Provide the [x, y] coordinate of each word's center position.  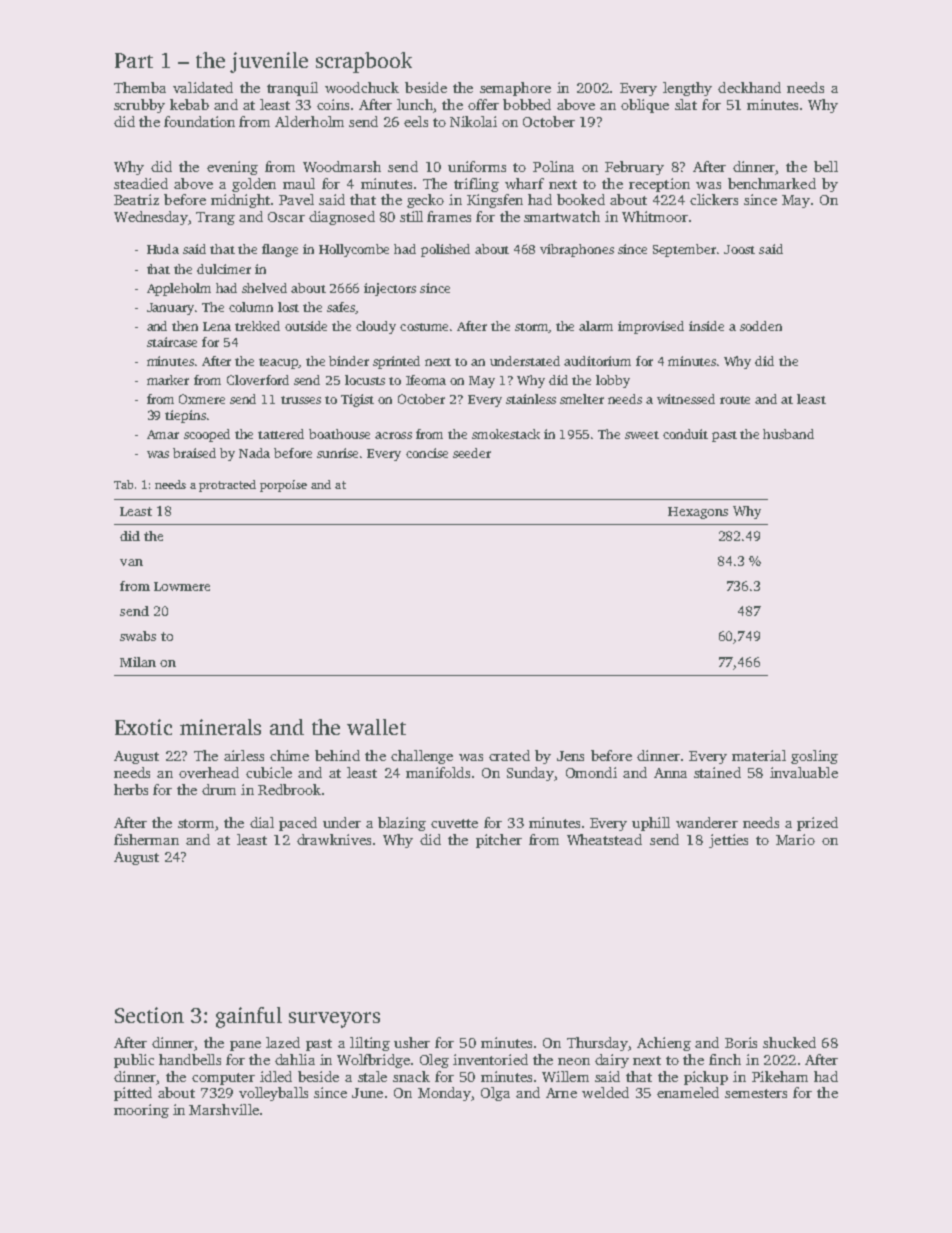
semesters [756, 1093]
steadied [141, 183]
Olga [495, 1094]
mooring [141, 1111]
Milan [138, 662]
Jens [570, 756]
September [684, 250]
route [735, 400]
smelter [582, 399]
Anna [670, 773]
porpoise [283, 486]
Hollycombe [354, 250]
